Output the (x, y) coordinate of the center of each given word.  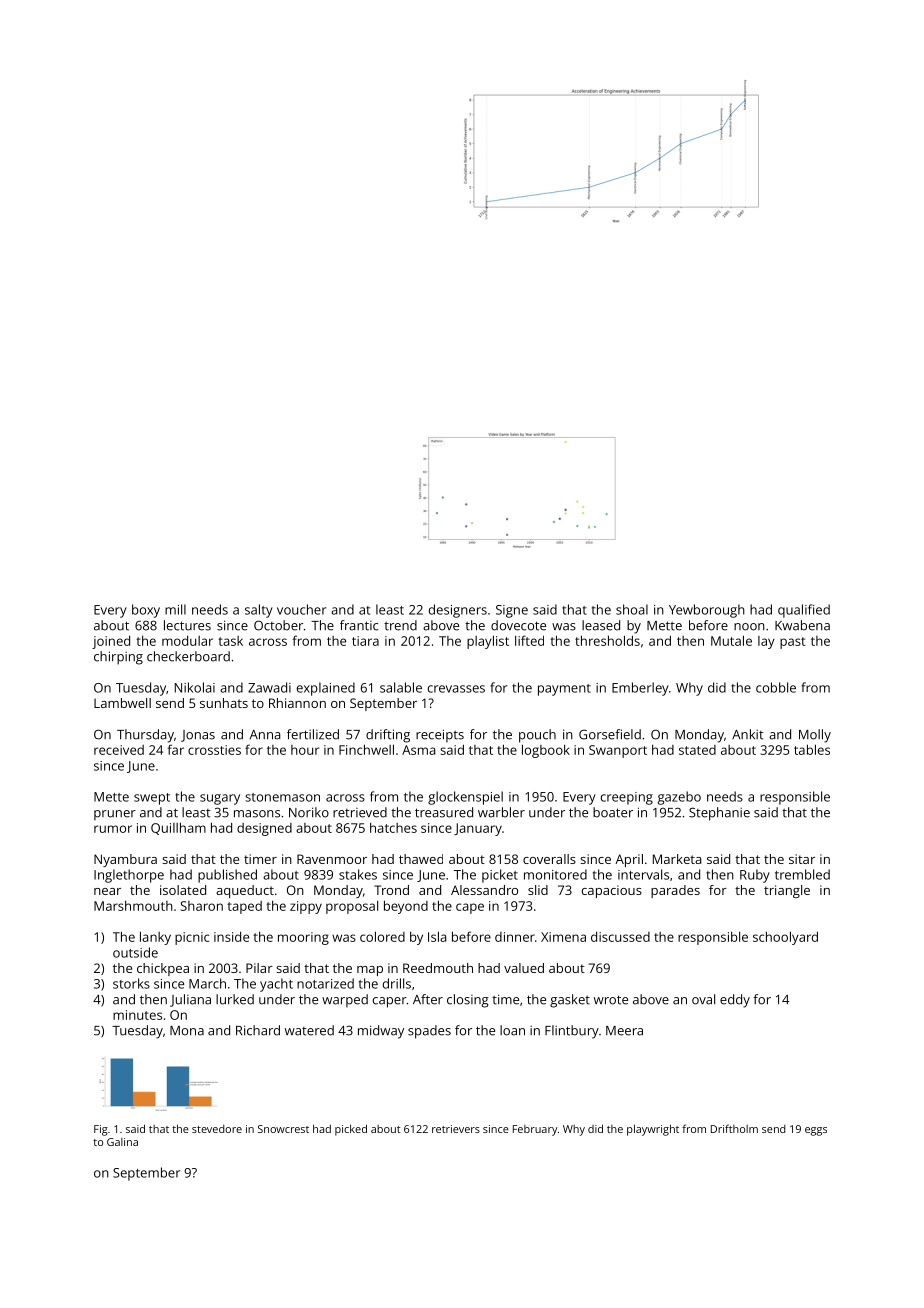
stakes (358, 874)
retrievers (456, 1129)
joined (111, 642)
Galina (122, 1142)
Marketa (677, 859)
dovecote (518, 625)
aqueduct (245, 891)
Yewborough (707, 611)
